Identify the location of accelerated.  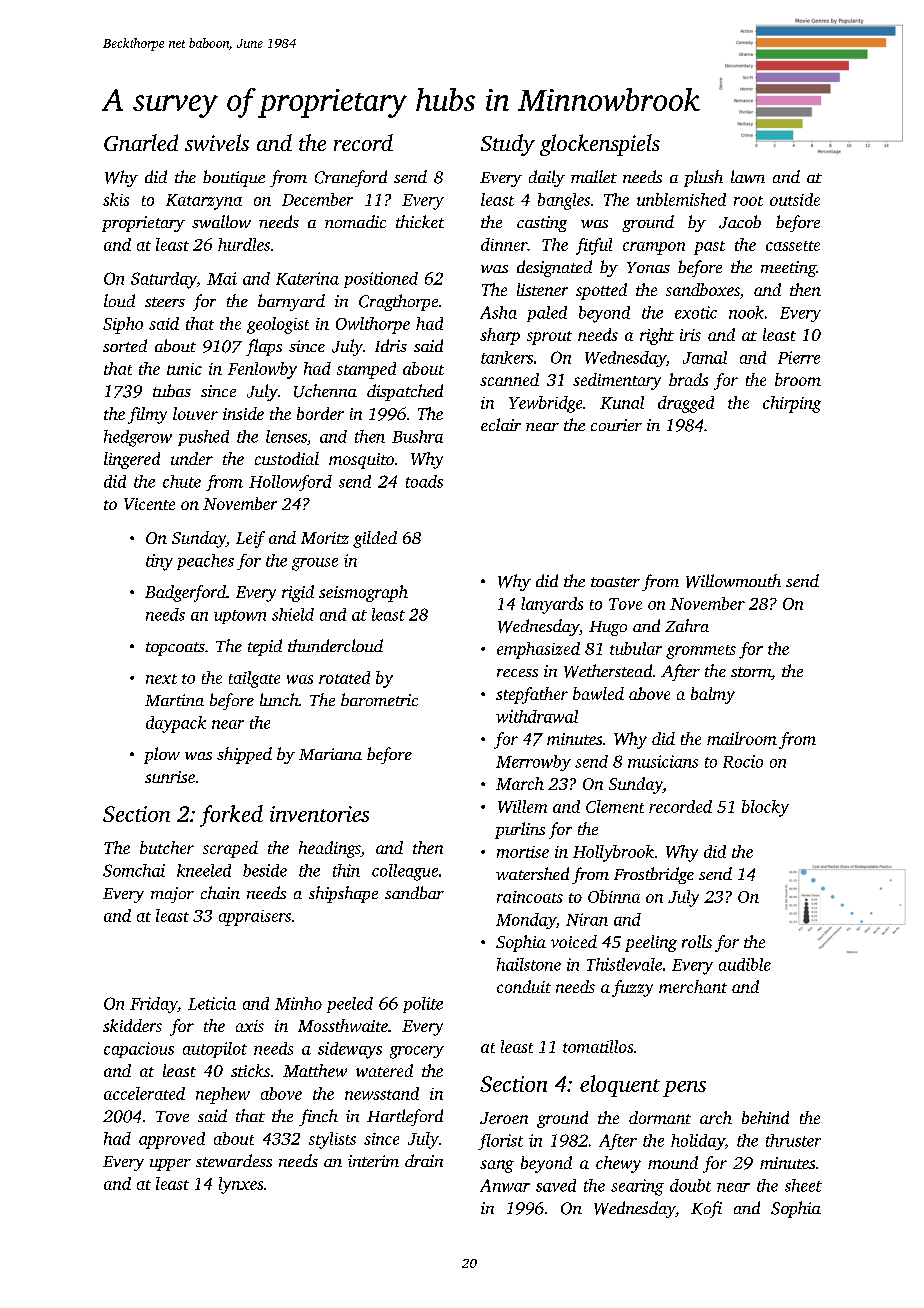
(144, 1093).
